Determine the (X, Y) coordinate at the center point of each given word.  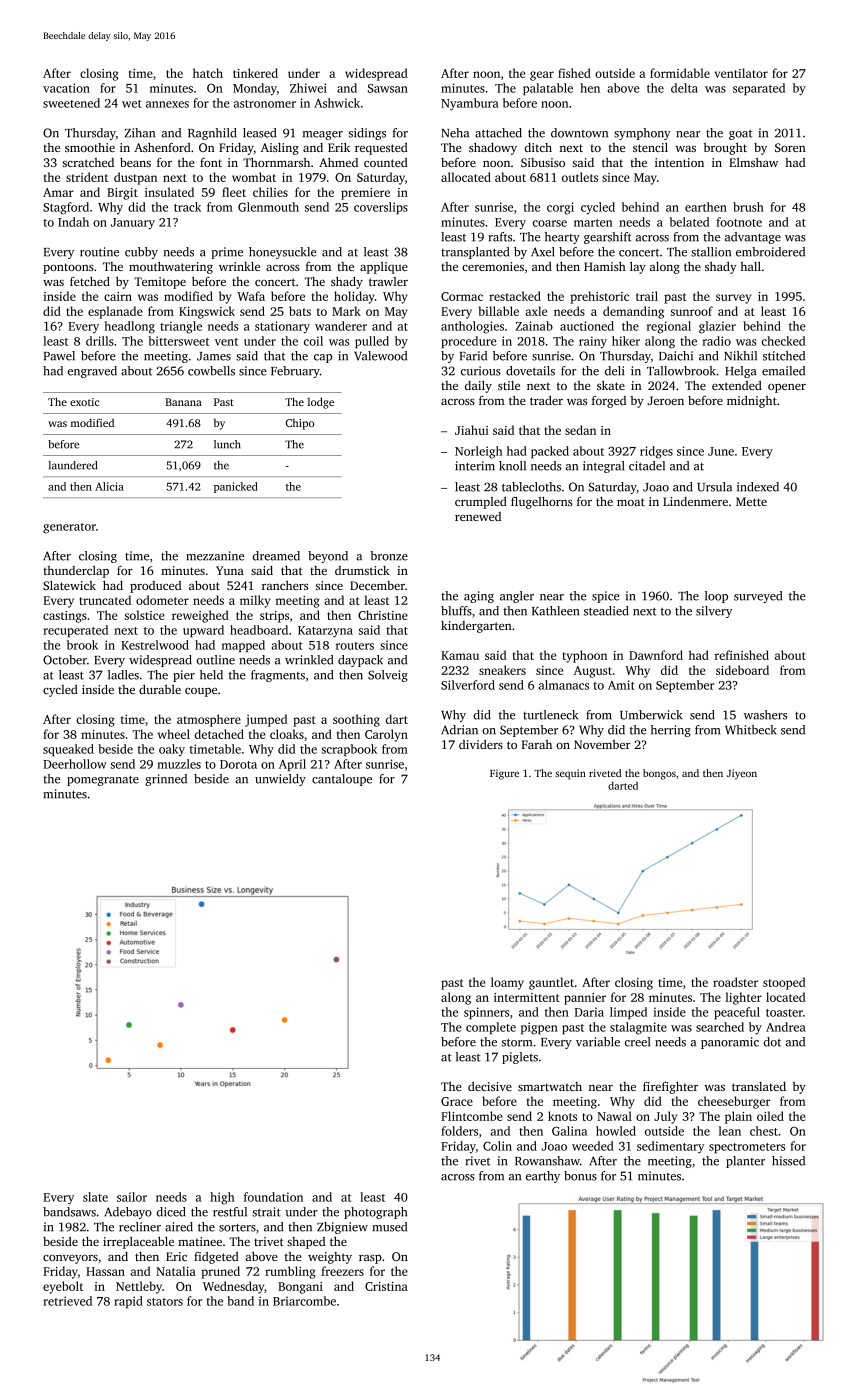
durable (160, 689)
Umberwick (651, 715)
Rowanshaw (547, 1161)
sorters (237, 1228)
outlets (580, 177)
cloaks (287, 734)
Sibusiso (543, 162)
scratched (88, 162)
